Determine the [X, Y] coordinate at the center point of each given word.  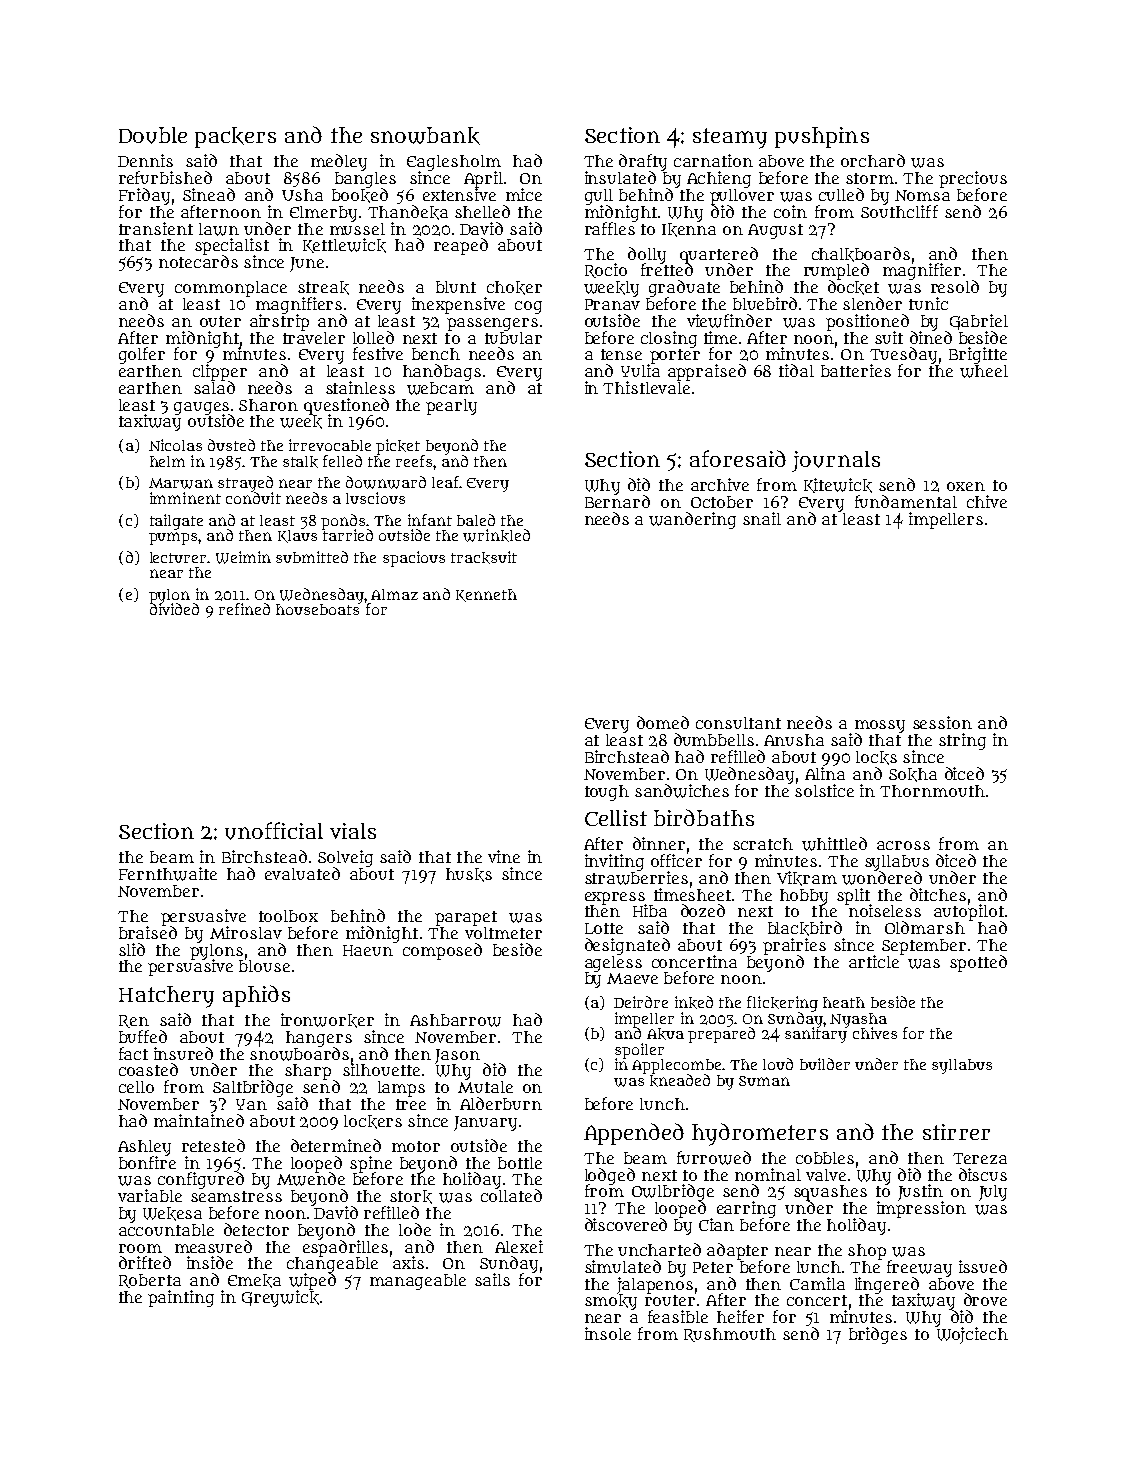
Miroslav [246, 932]
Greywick [280, 1298]
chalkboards [861, 254]
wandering [692, 520]
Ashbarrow [455, 1020]
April [483, 179]
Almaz [394, 594]
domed [663, 722]
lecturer [178, 557]
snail [762, 518]
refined [244, 609]
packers [235, 137]
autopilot [969, 912]
